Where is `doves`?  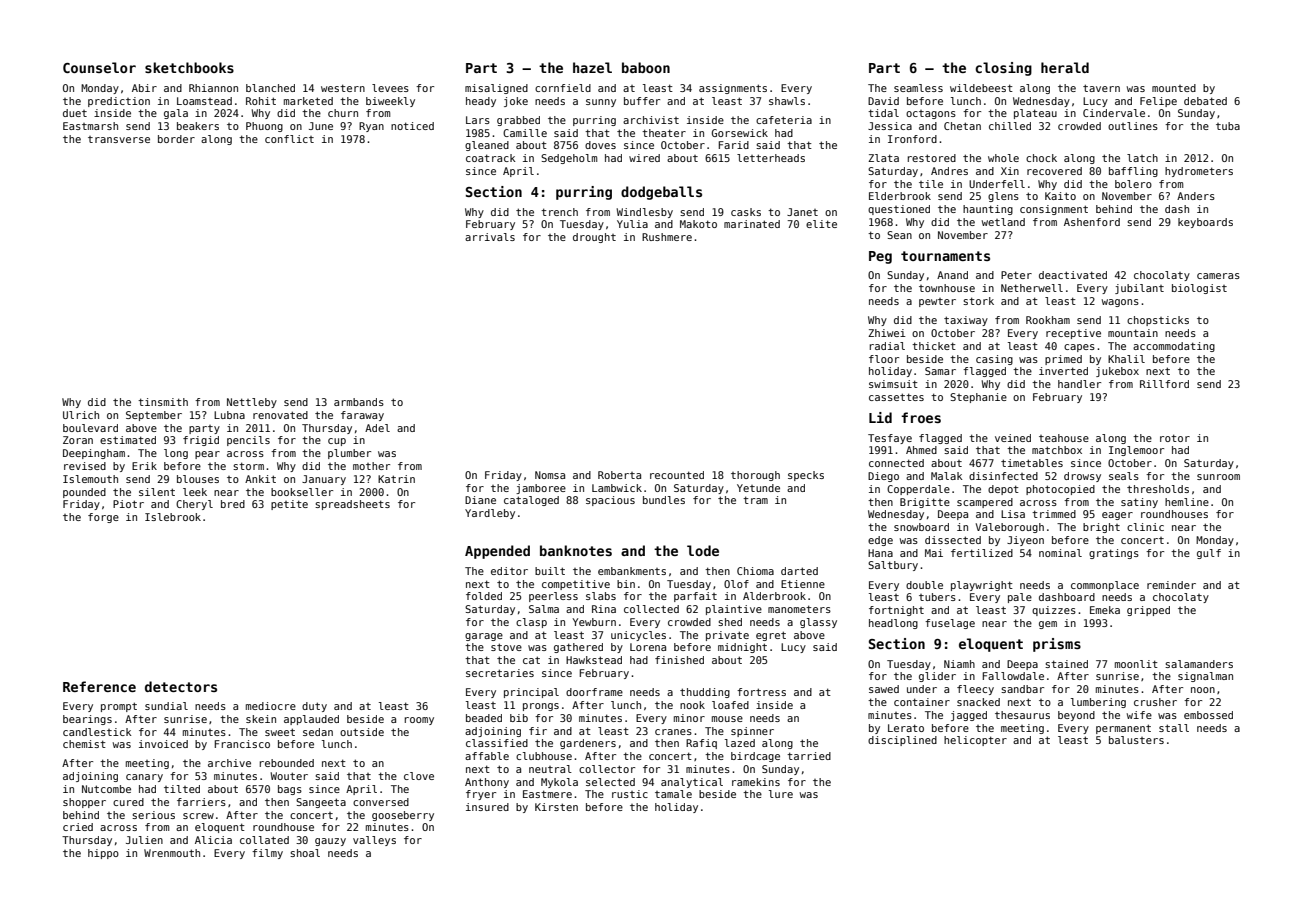 doves is located at coordinates (600, 145).
